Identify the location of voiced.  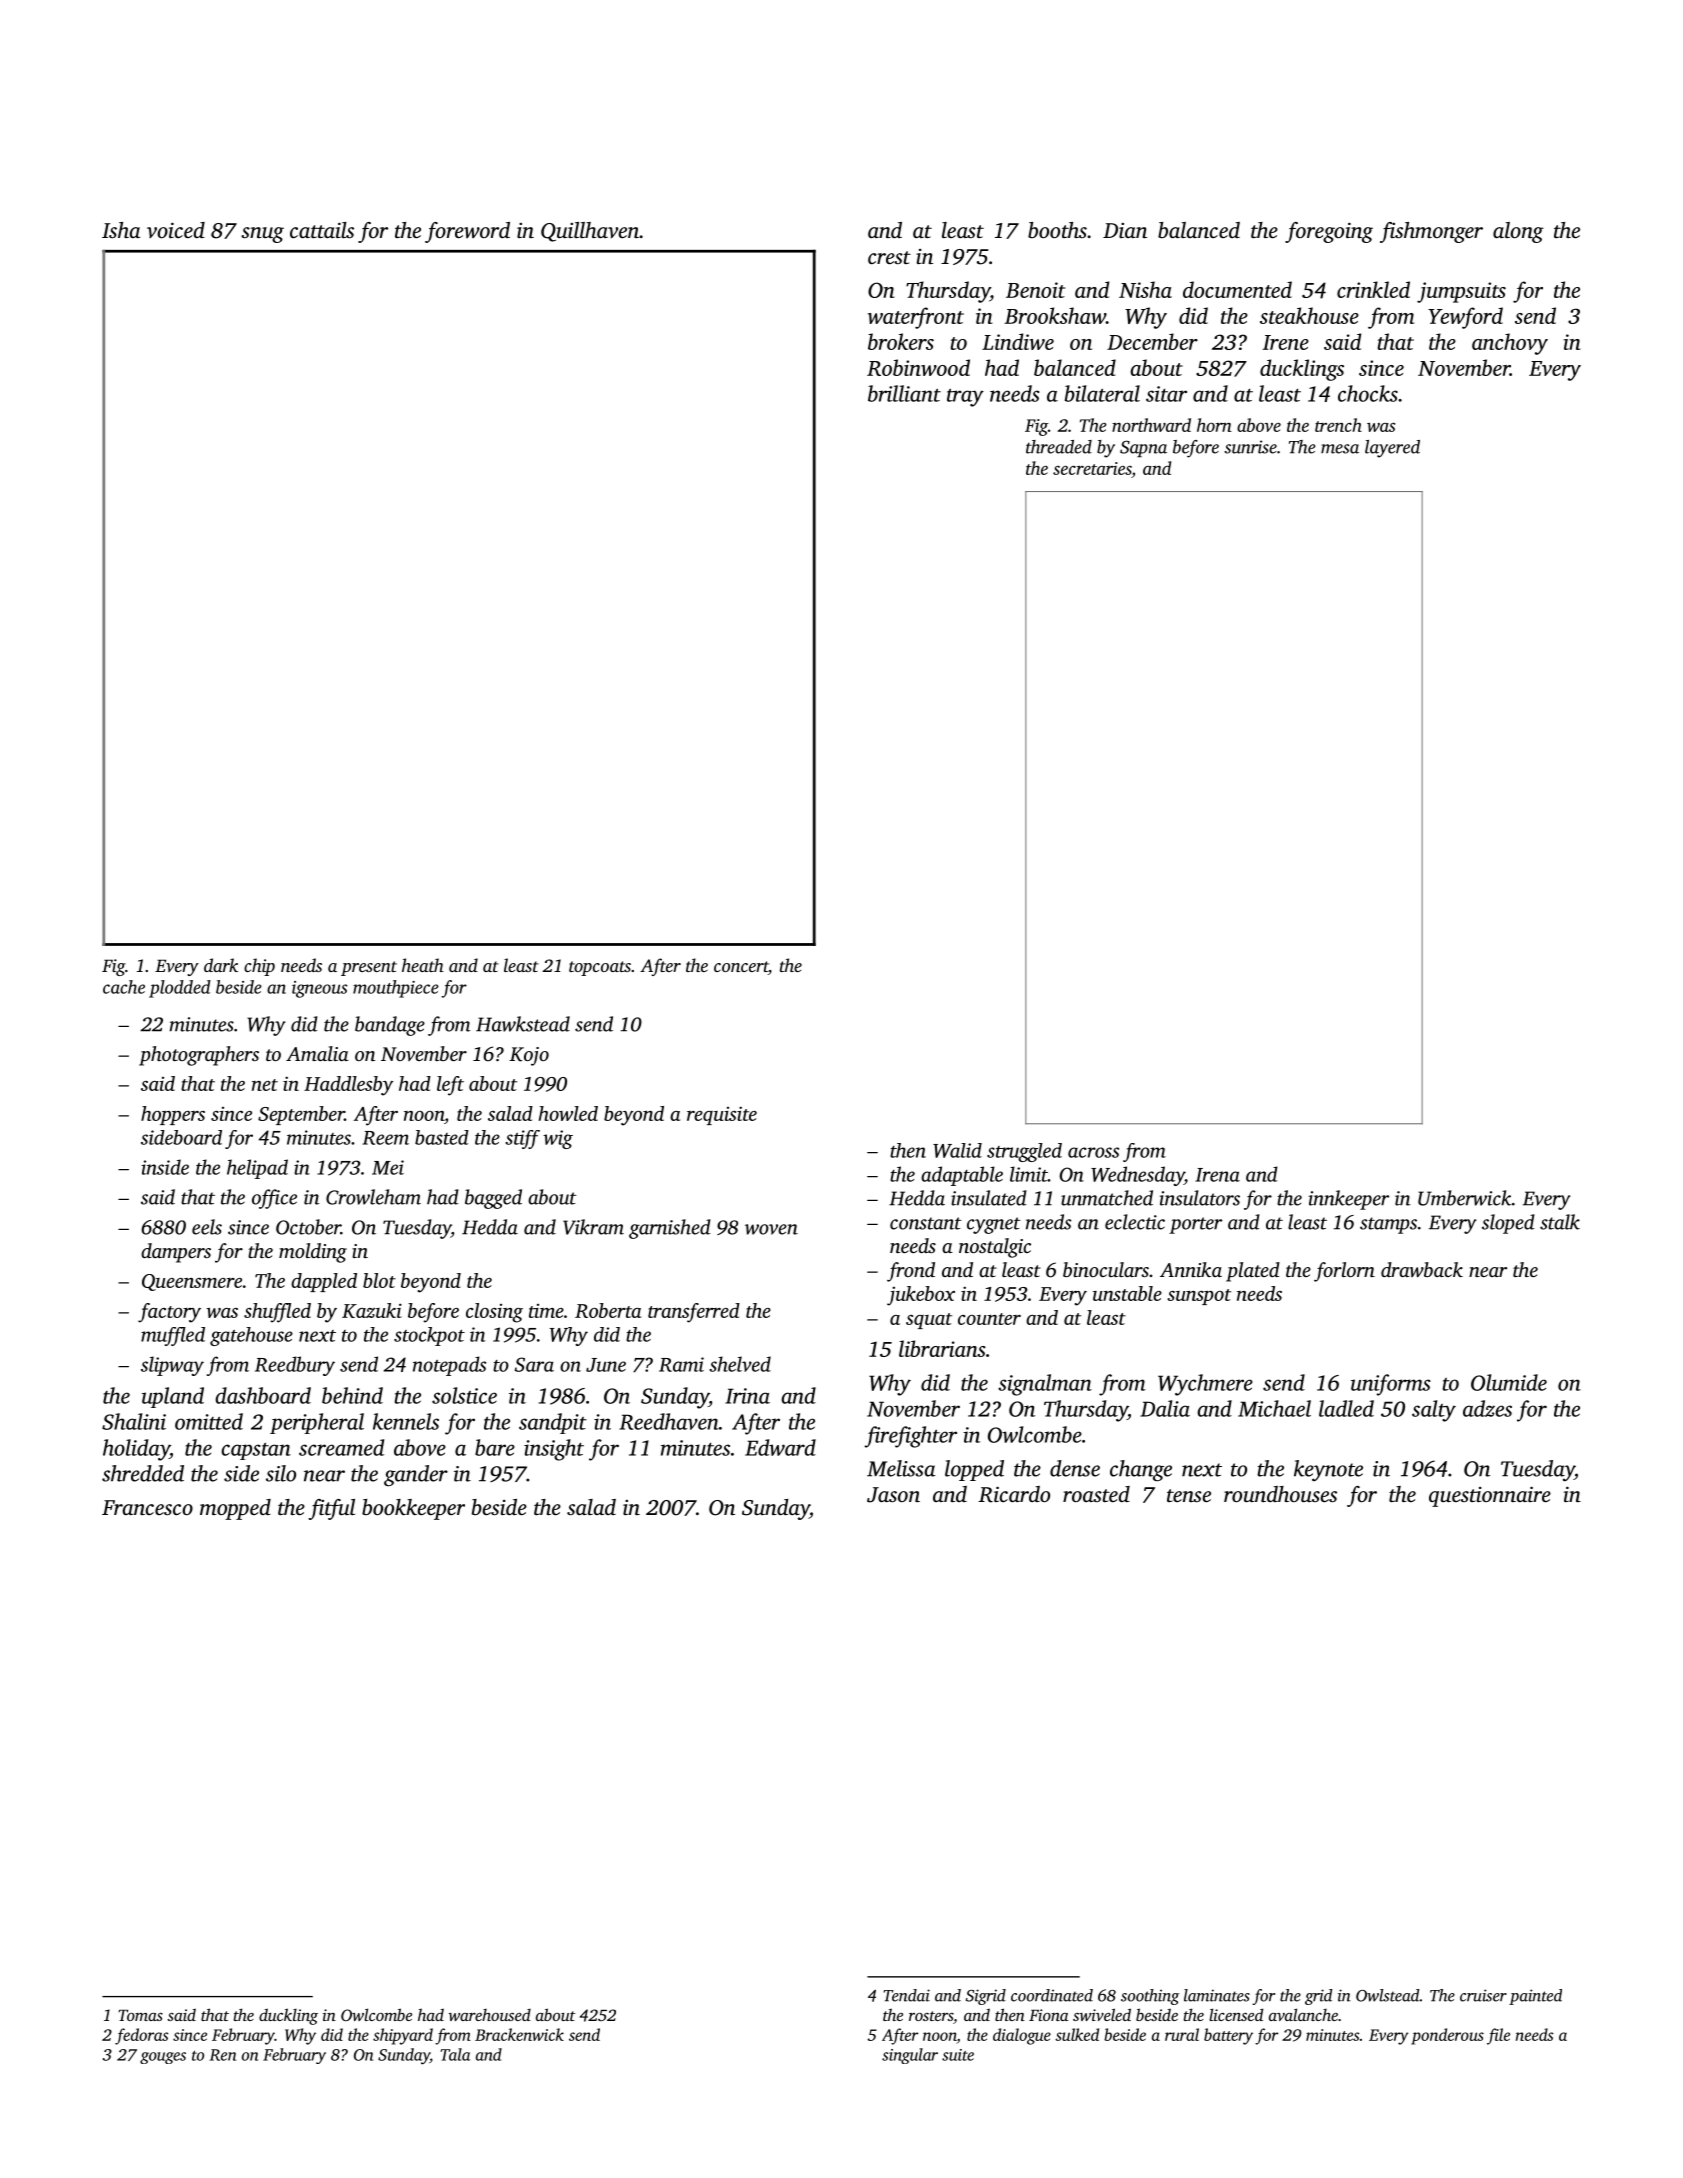
(176, 230).
